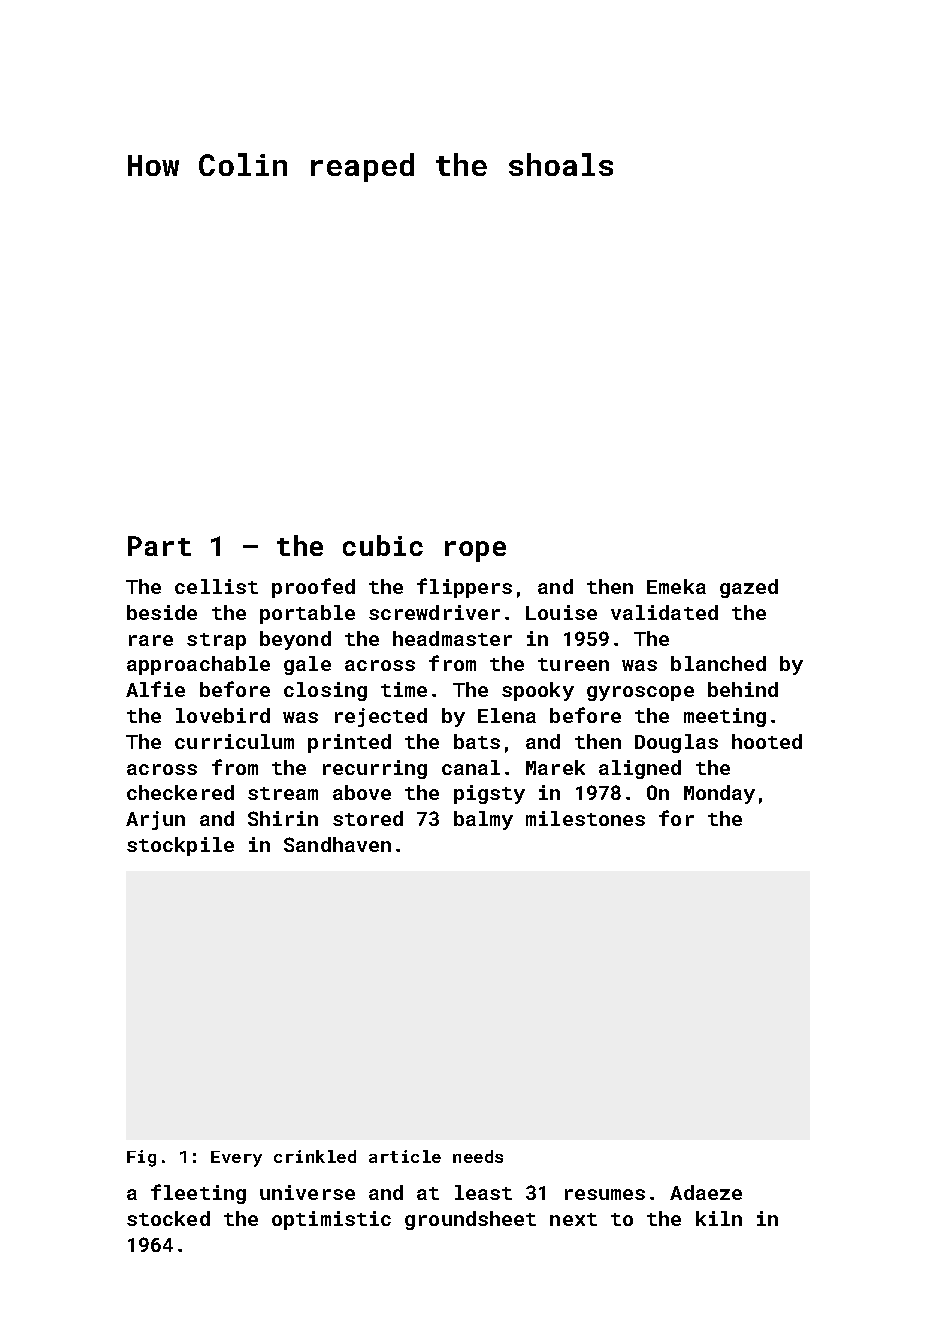 This screenshot has width=936, height=1330. What do you see at coordinates (483, 820) in the screenshot?
I see `balmy` at bounding box center [483, 820].
